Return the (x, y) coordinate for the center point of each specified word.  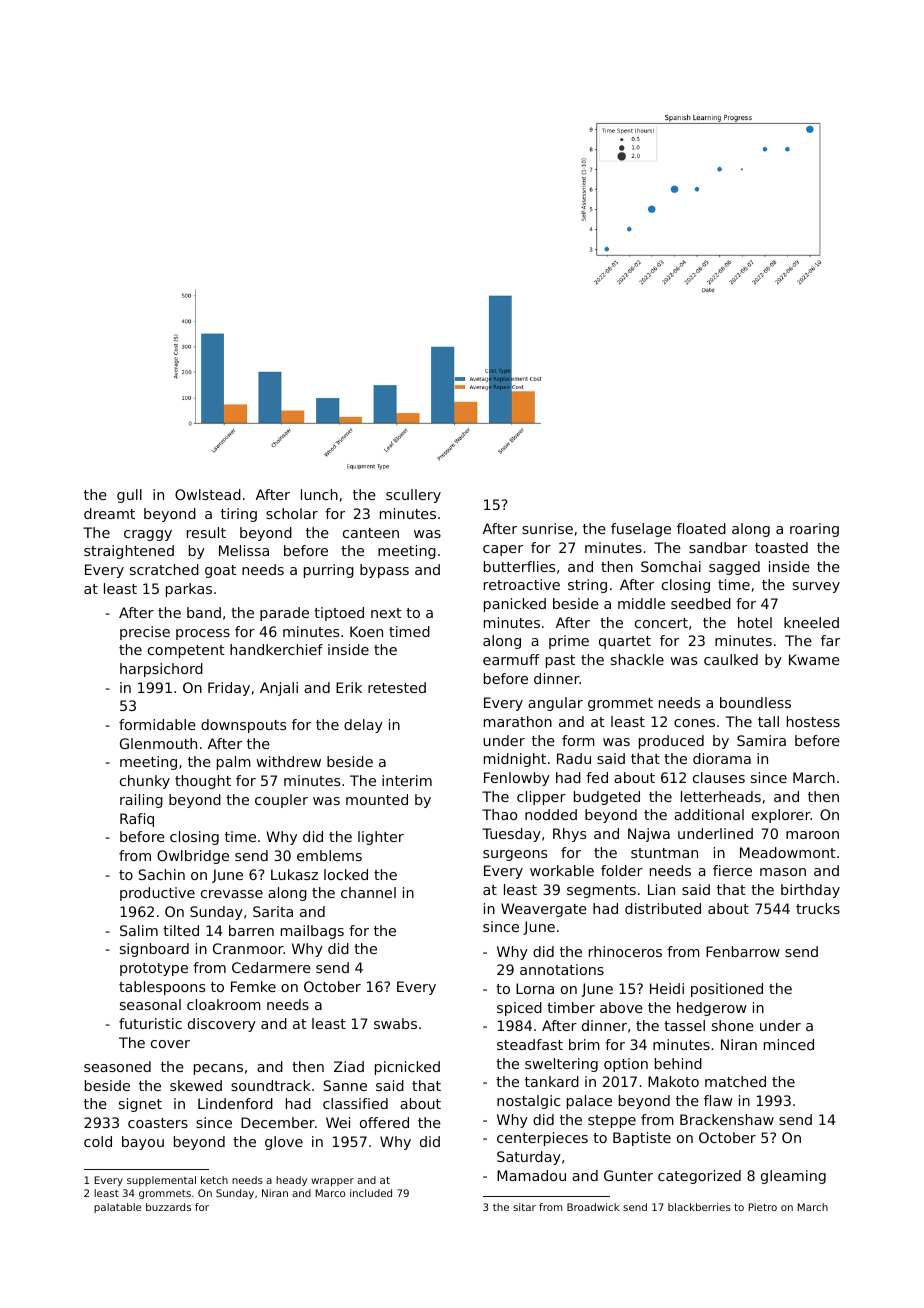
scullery (413, 496)
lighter (381, 838)
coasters (158, 1123)
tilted (181, 930)
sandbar (718, 547)
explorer (781, 816)
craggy (148, 535)
